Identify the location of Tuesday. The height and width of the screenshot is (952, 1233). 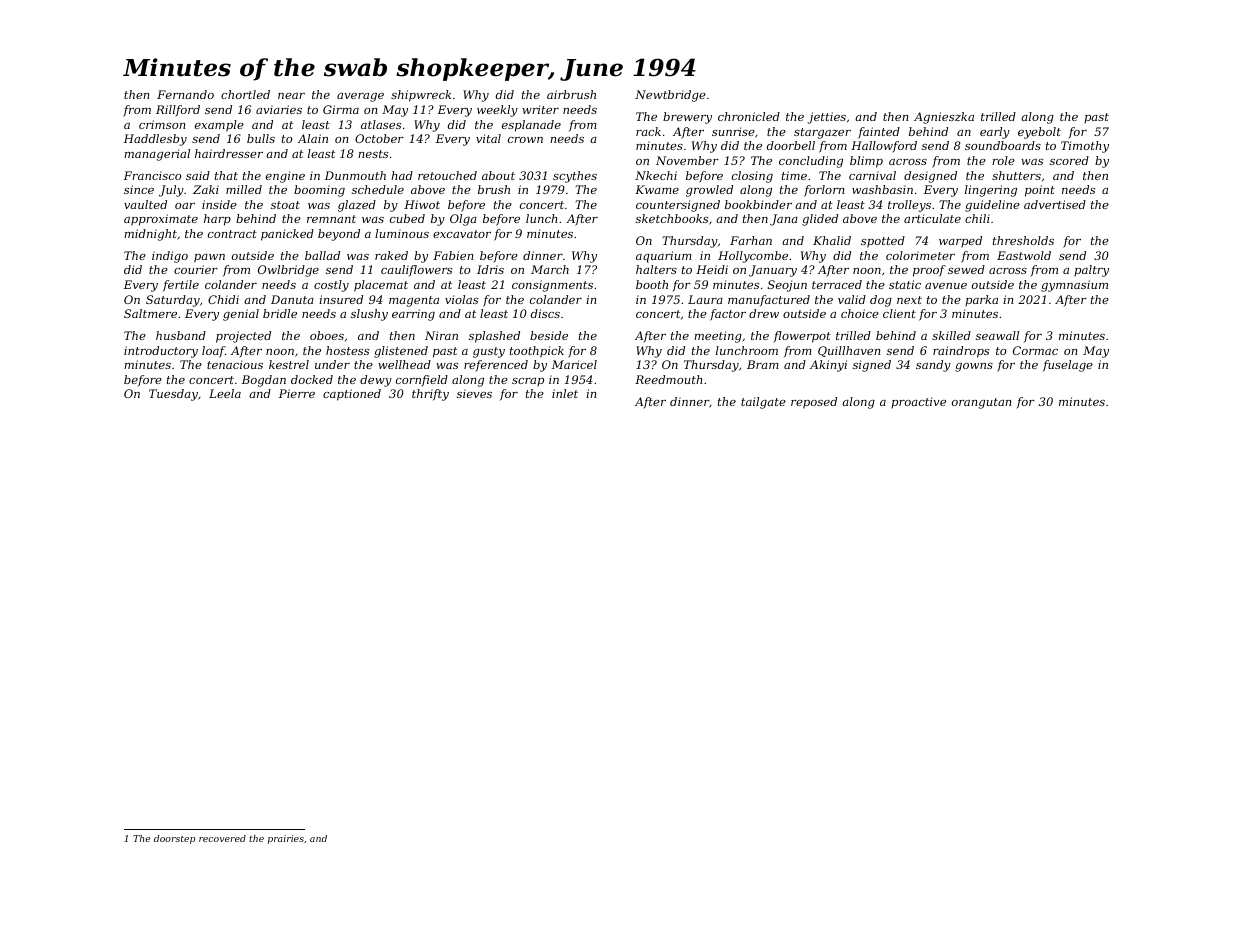
(173, 395).
